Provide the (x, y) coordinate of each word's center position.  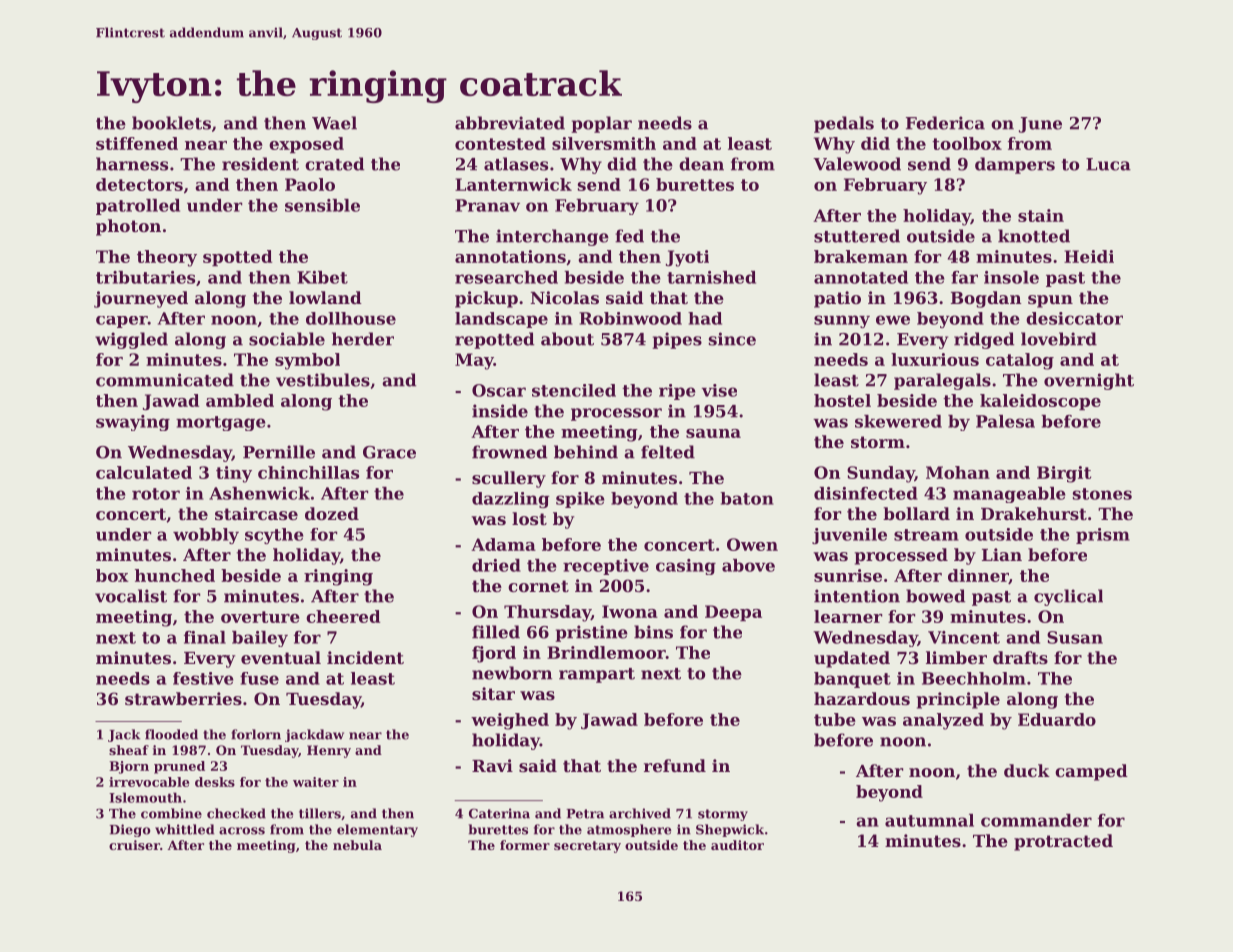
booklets (171, 123)
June (1040, 125)
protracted (1063, 842)
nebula (357, 845)
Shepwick (730, 830)
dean (701, 164)
